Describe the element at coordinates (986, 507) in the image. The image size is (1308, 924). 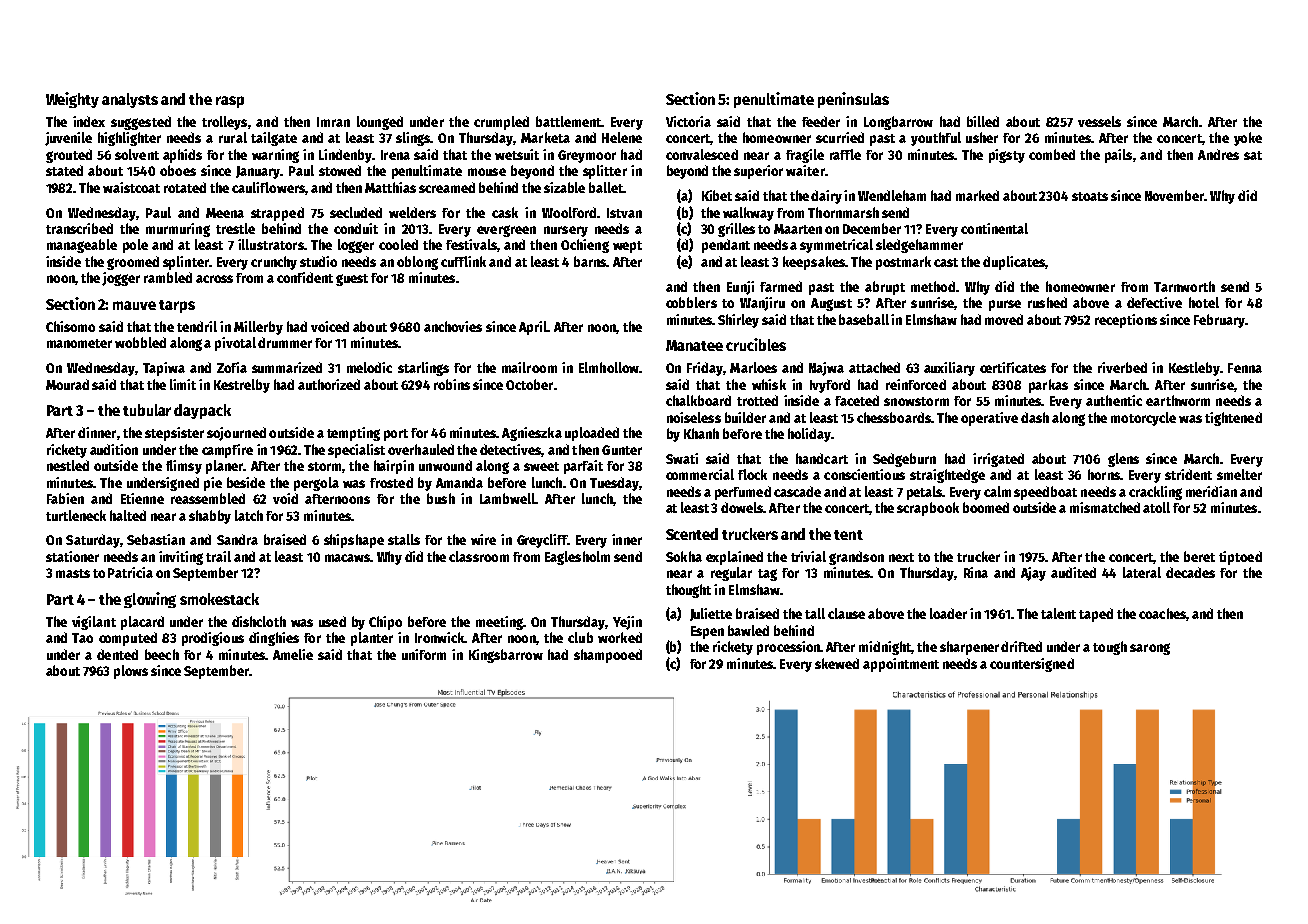
I see `boomed` at that location.
